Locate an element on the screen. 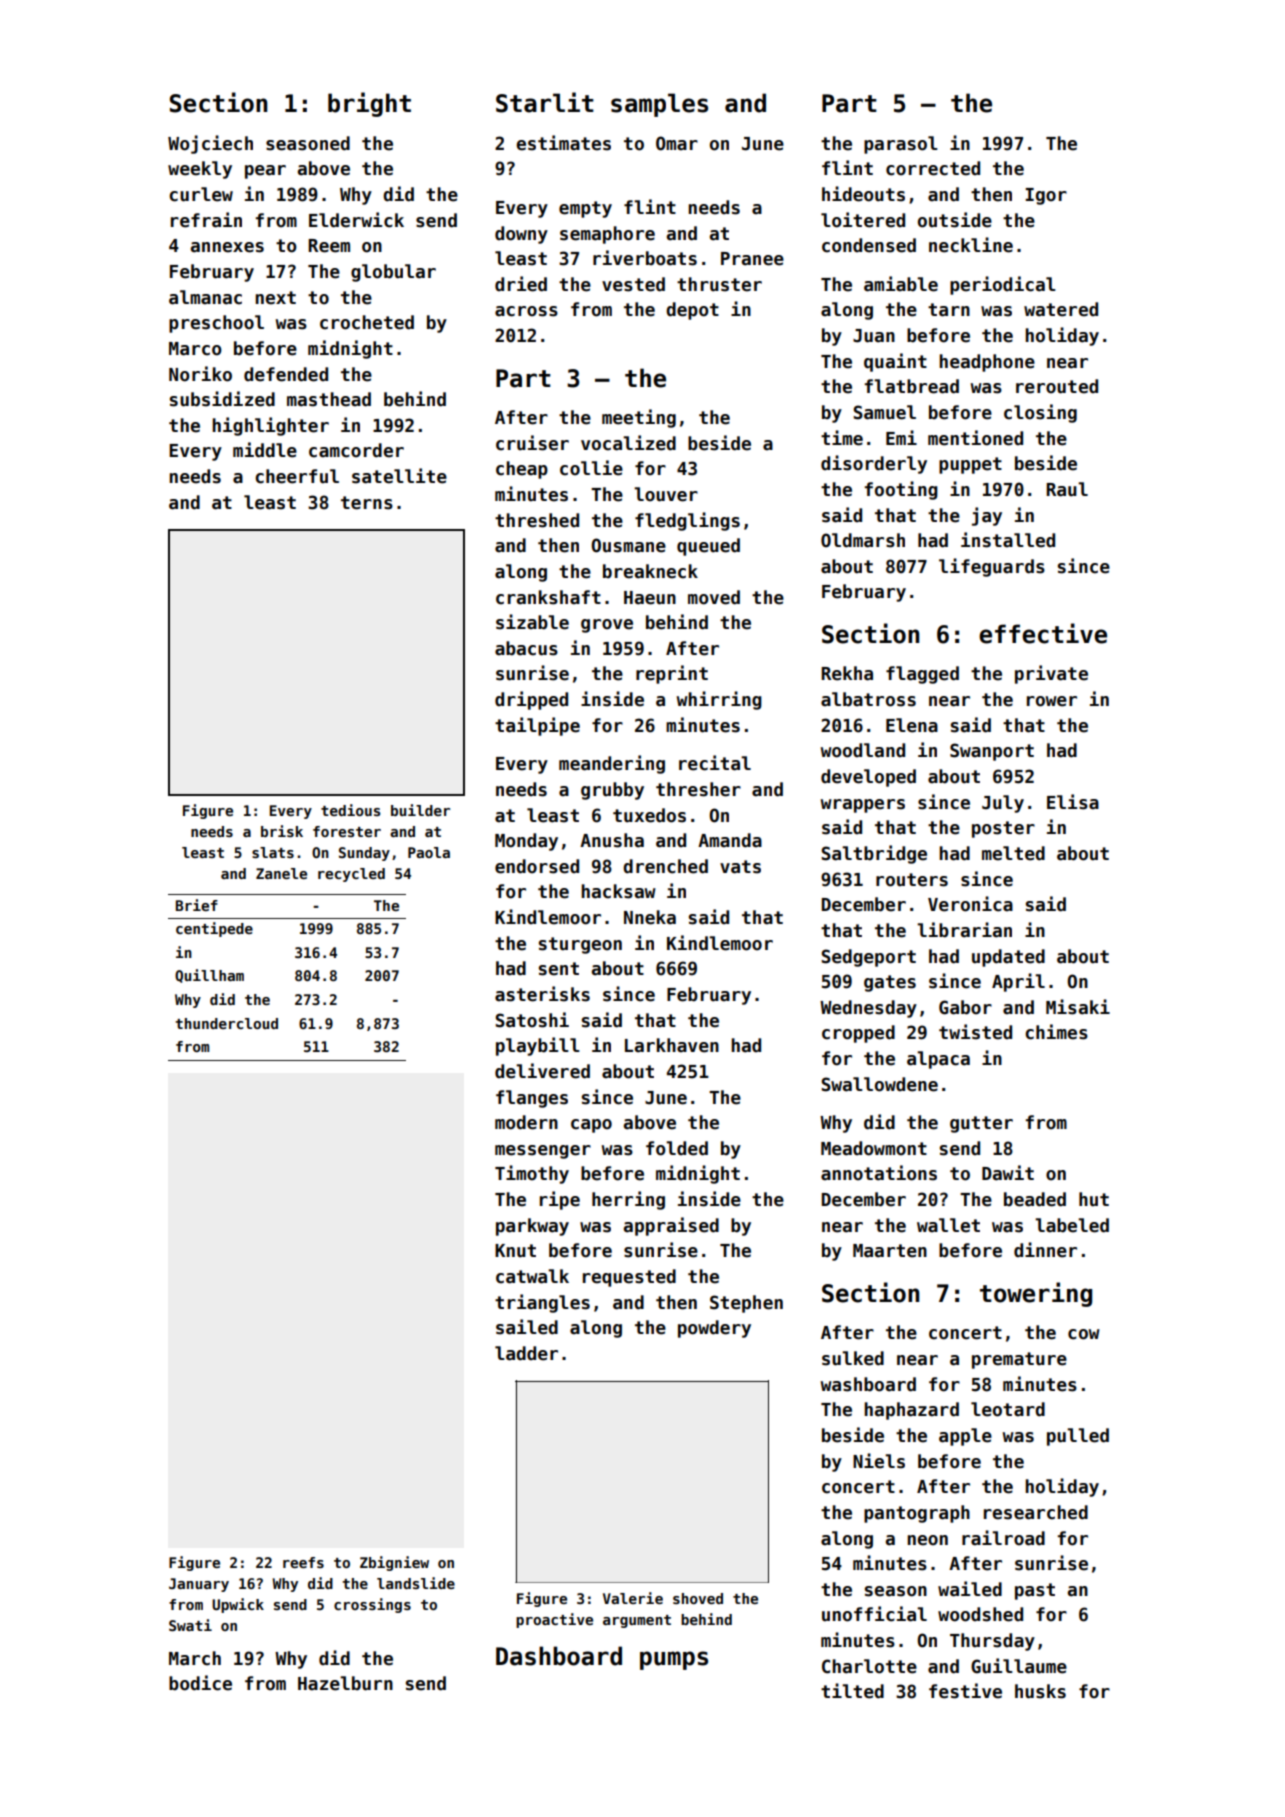 This screenshot has height=1817, width=1285. Ousmane is located at coordinates (628, 545).
